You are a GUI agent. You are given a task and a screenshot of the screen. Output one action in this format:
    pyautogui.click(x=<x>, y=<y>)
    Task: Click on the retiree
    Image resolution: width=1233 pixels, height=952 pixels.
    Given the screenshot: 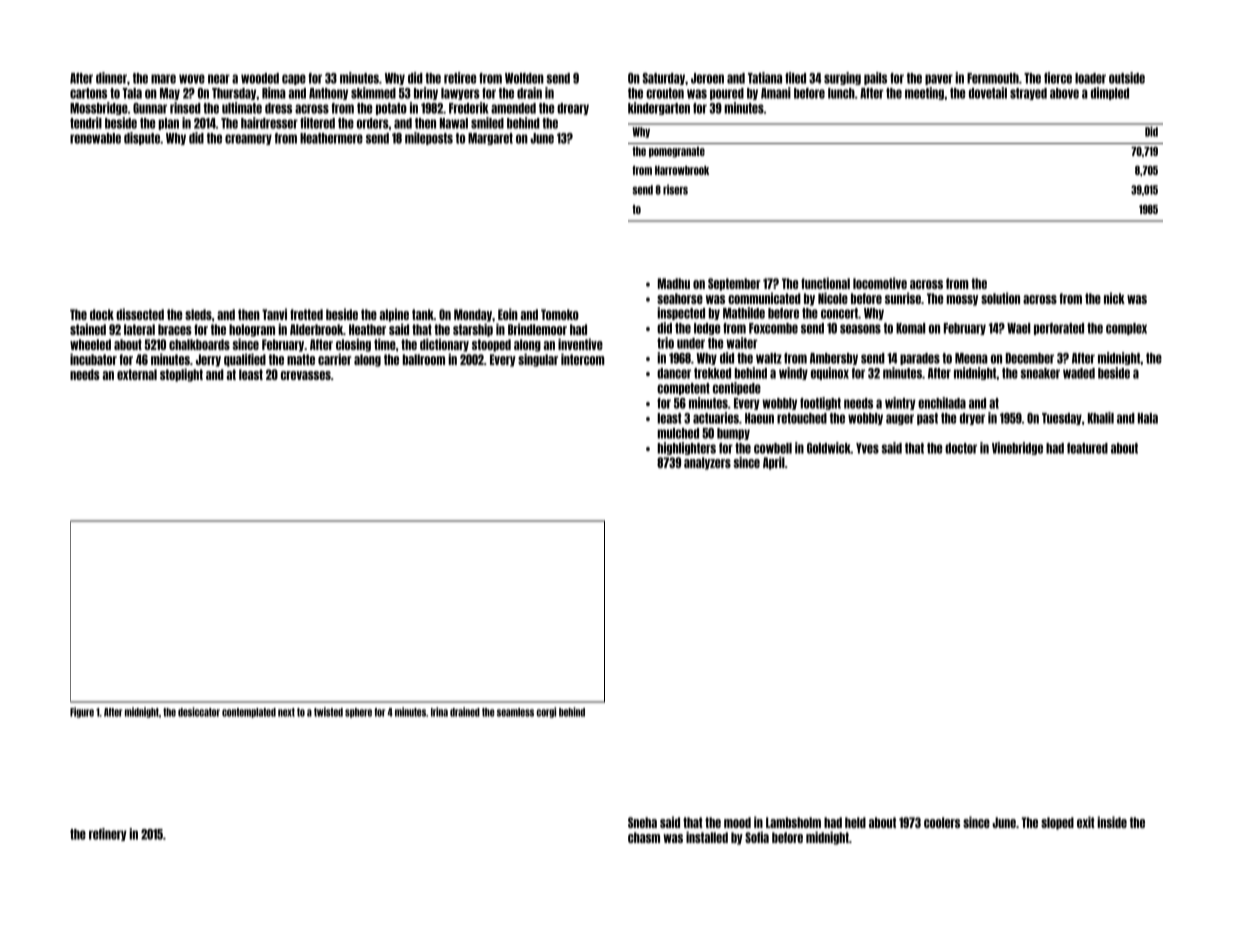 What is the action you would take?
    pyautogui.click(x=460, y=78)
